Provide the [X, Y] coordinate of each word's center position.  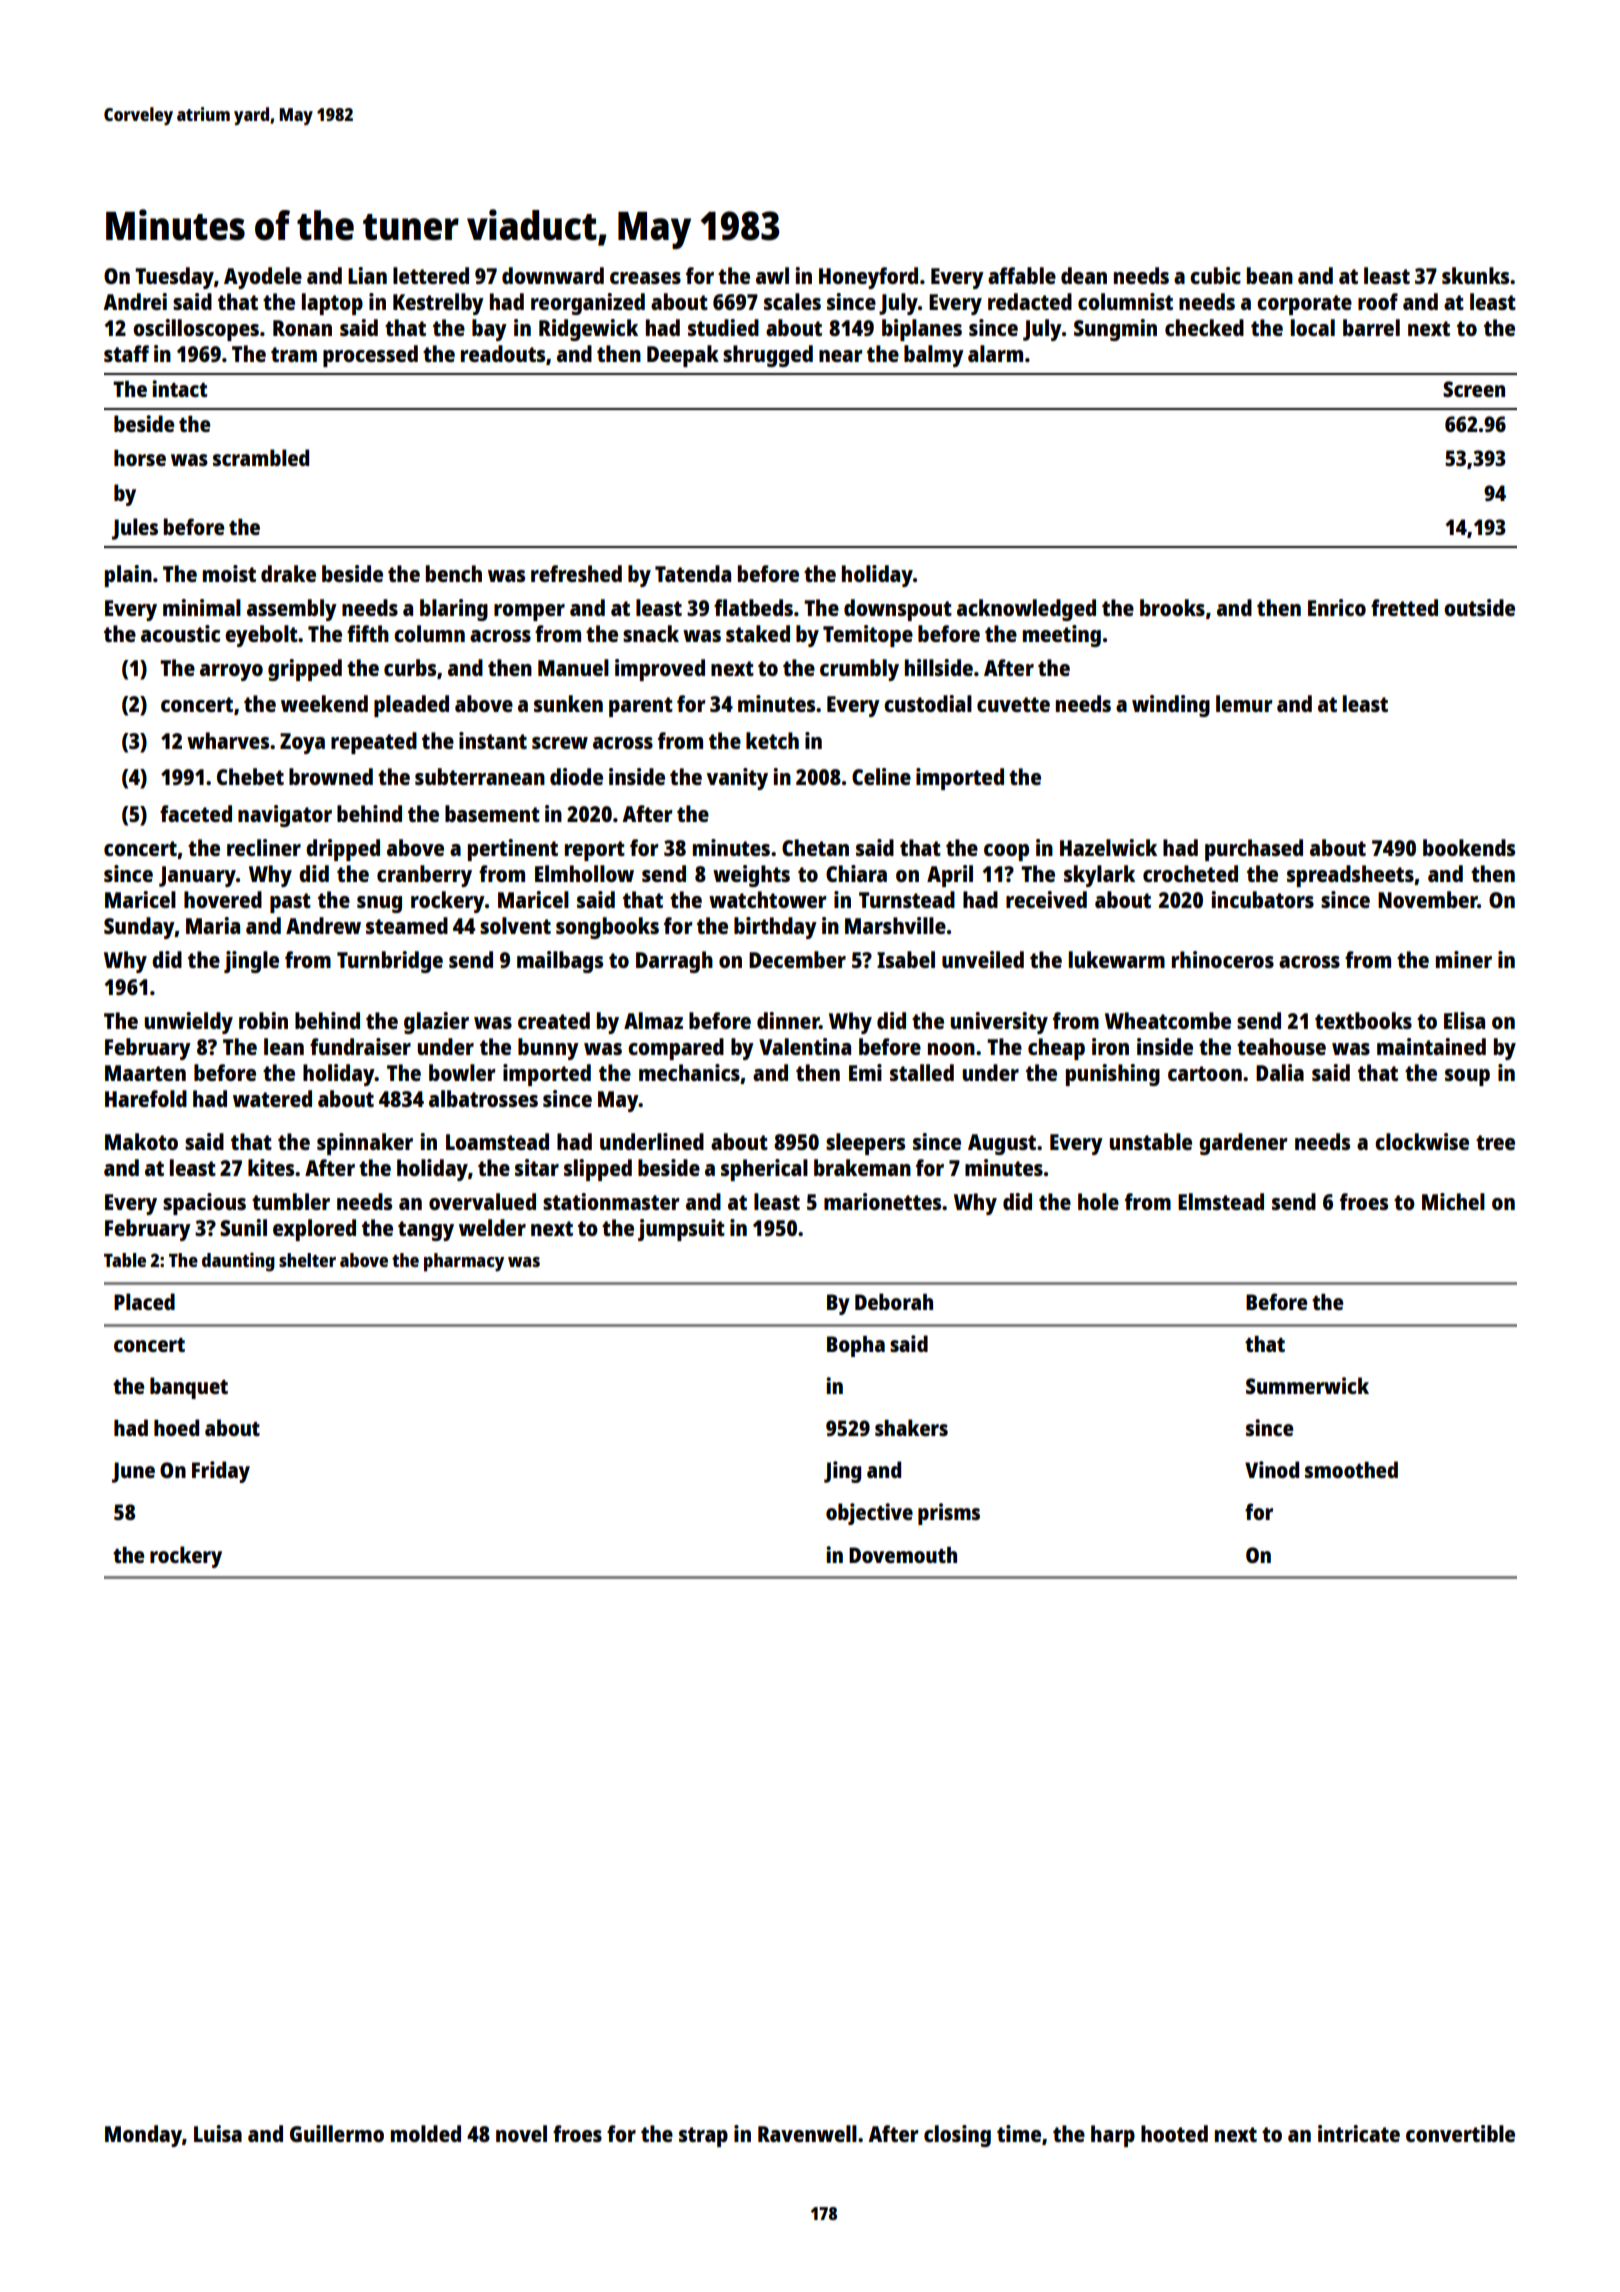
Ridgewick [588, 330]
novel [521, 2133]
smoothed [1351, 1469]
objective [869, 1514]
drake [288, 573]
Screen [1474, 389]
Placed [144, 1301]
